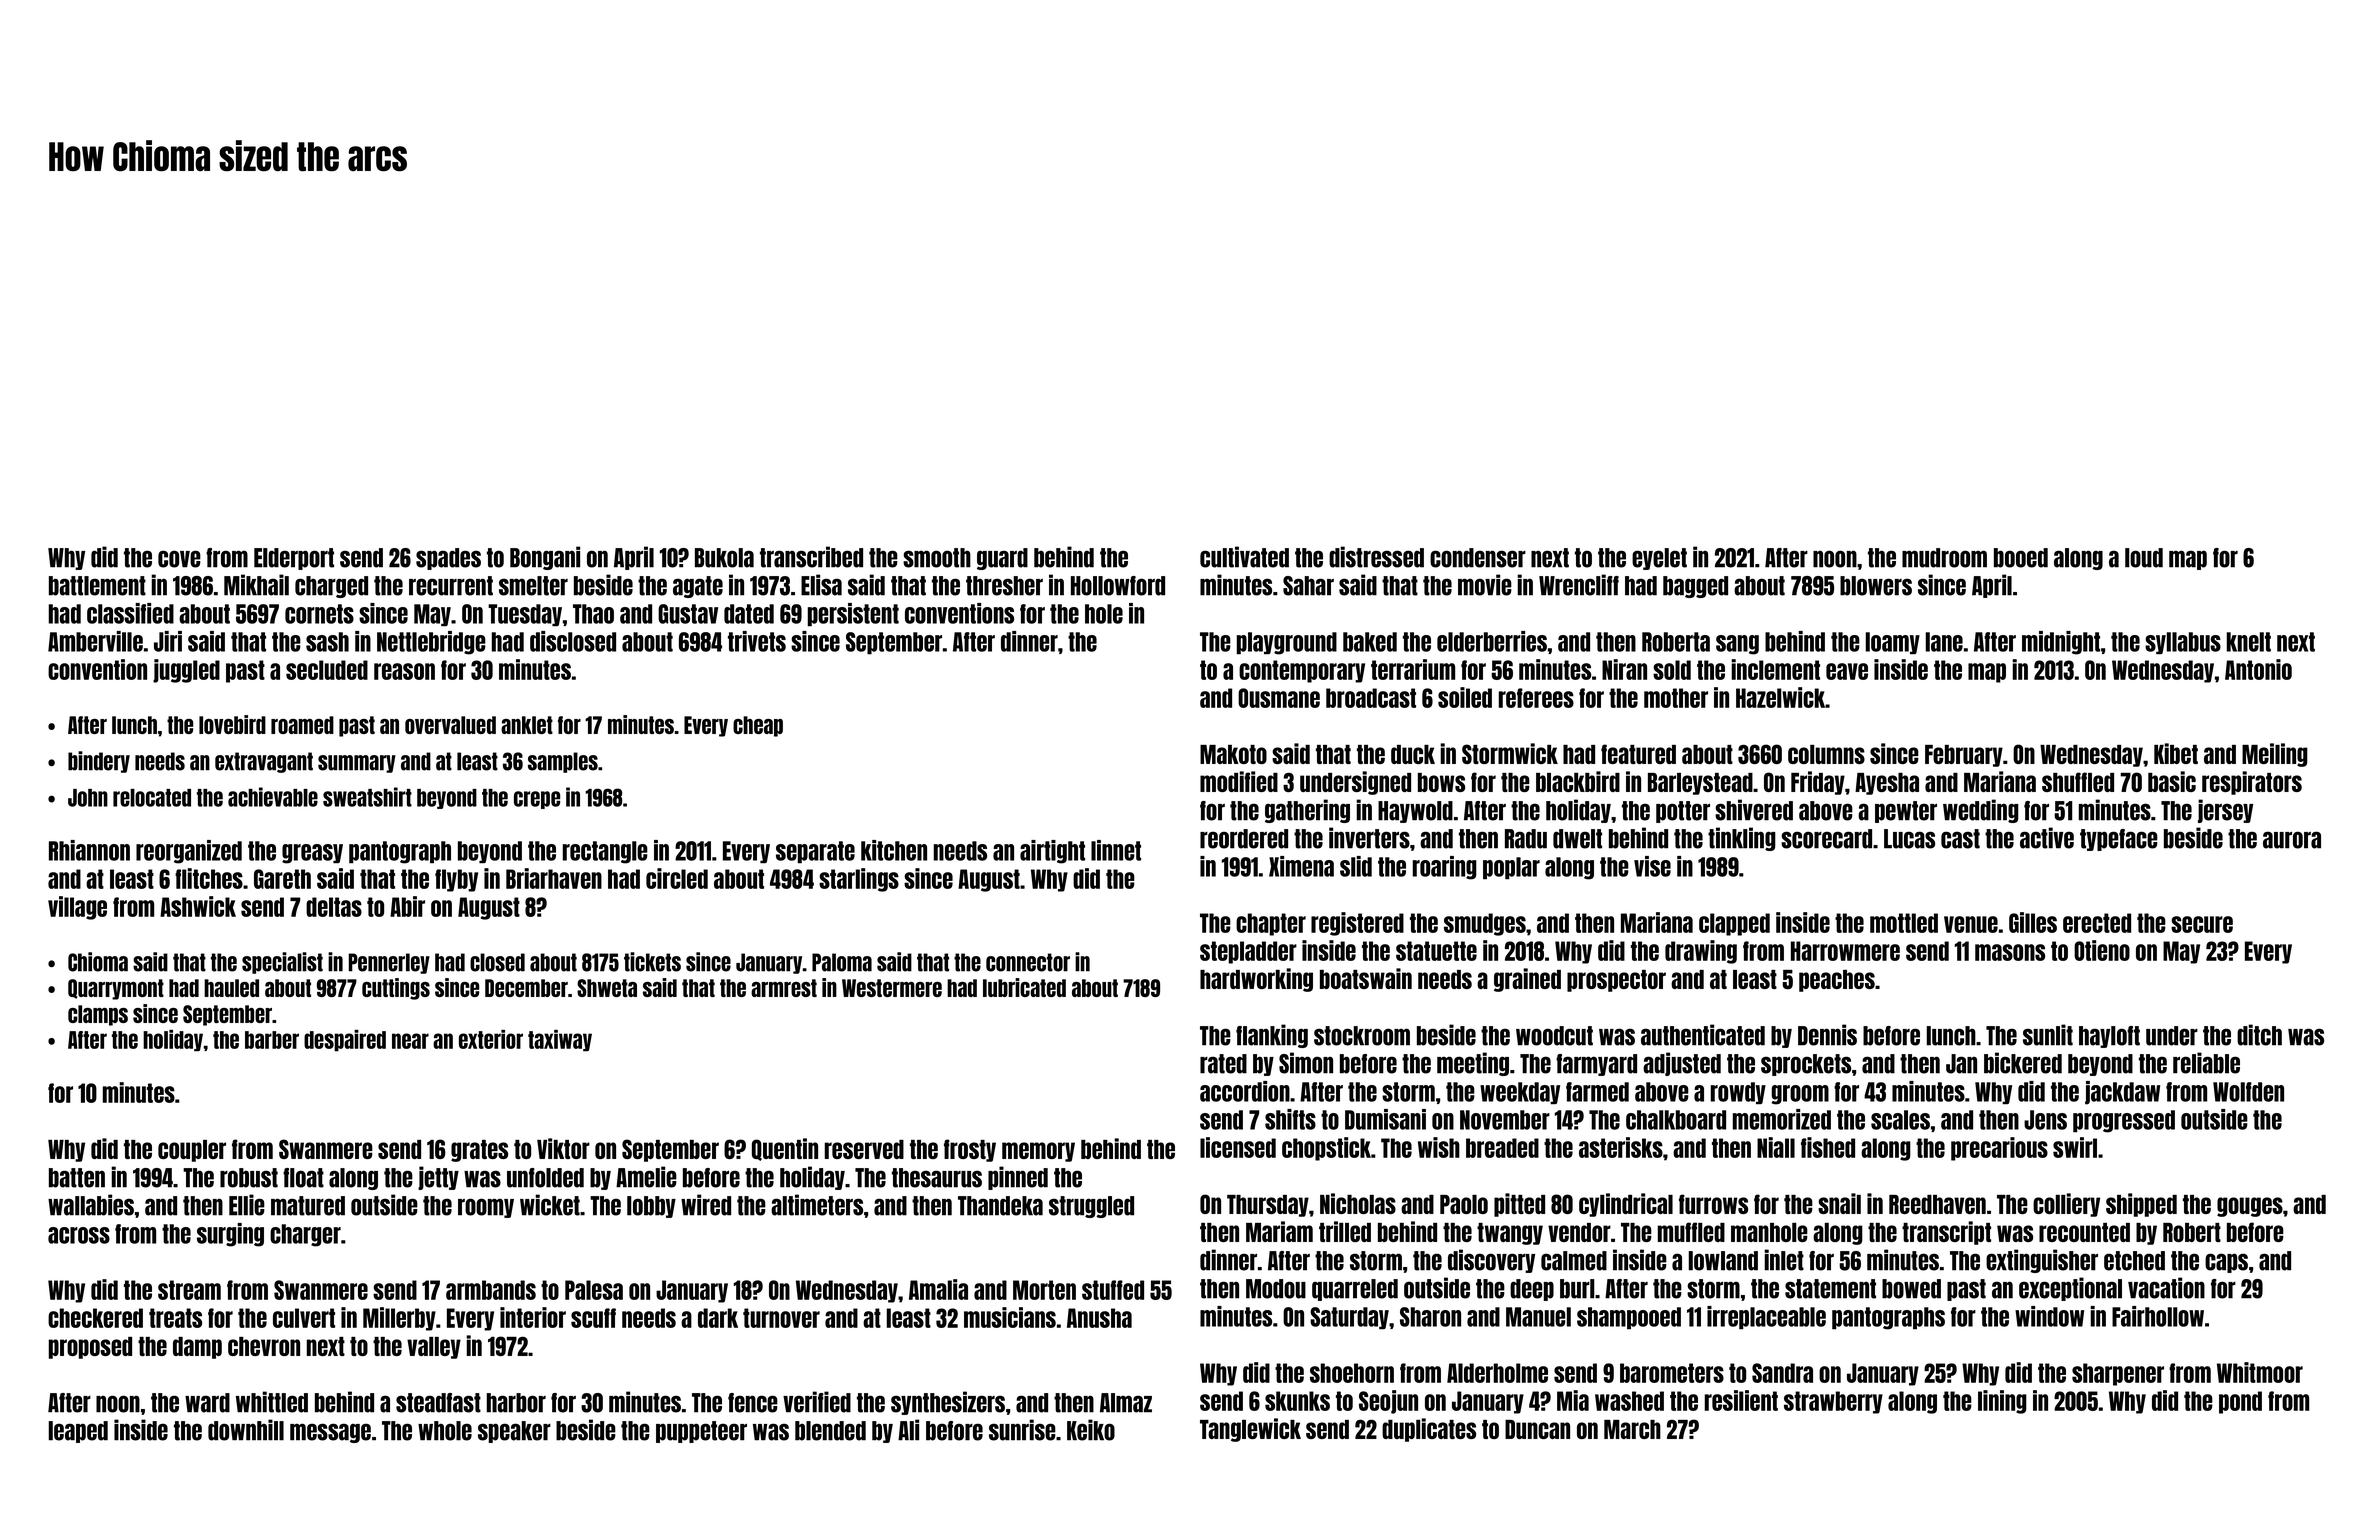 This screenshot has height=1537, width=2376. I want to click on flyby, so click(456, 880).
